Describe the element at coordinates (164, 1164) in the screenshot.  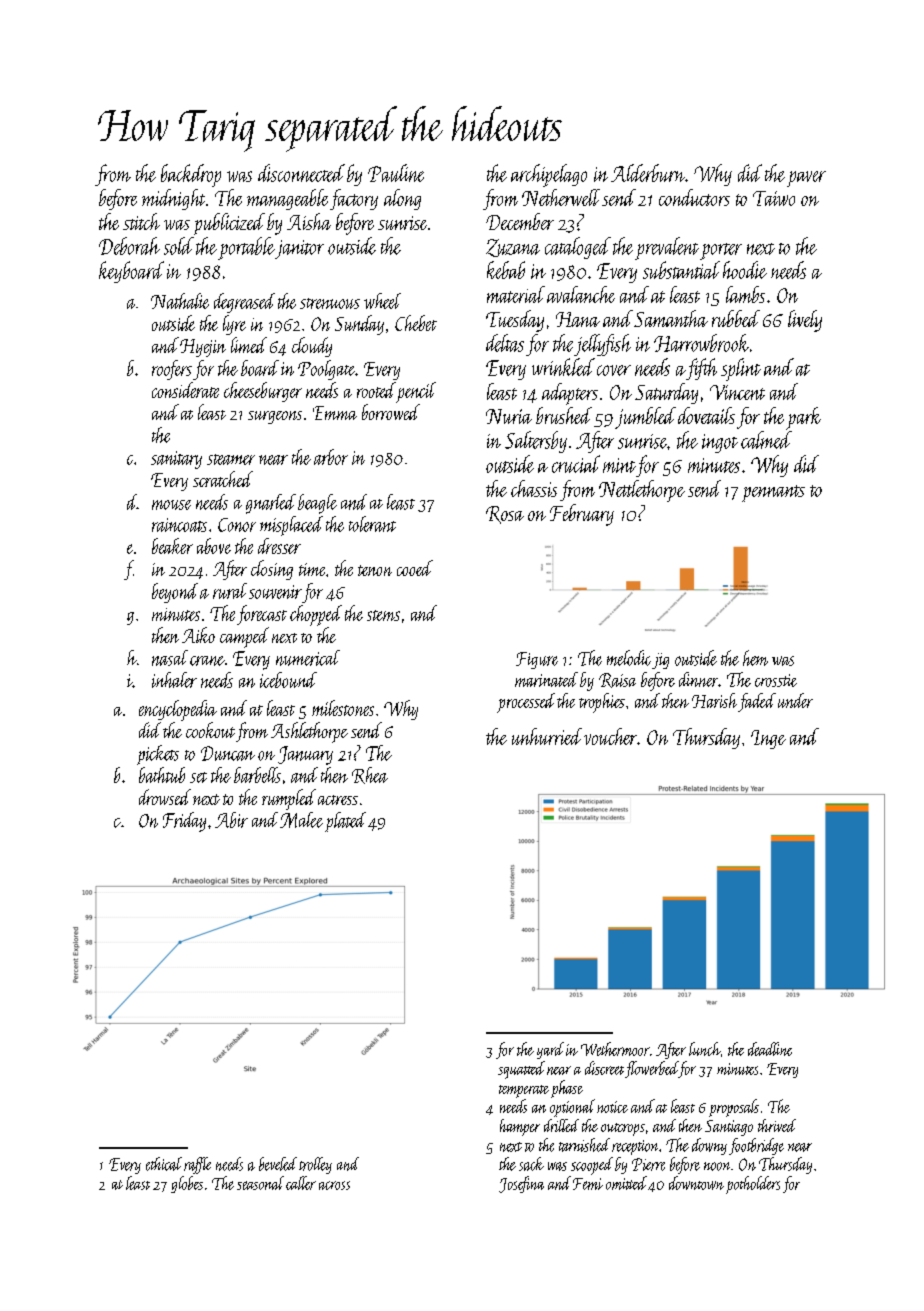
I see `ethical` at that location.
